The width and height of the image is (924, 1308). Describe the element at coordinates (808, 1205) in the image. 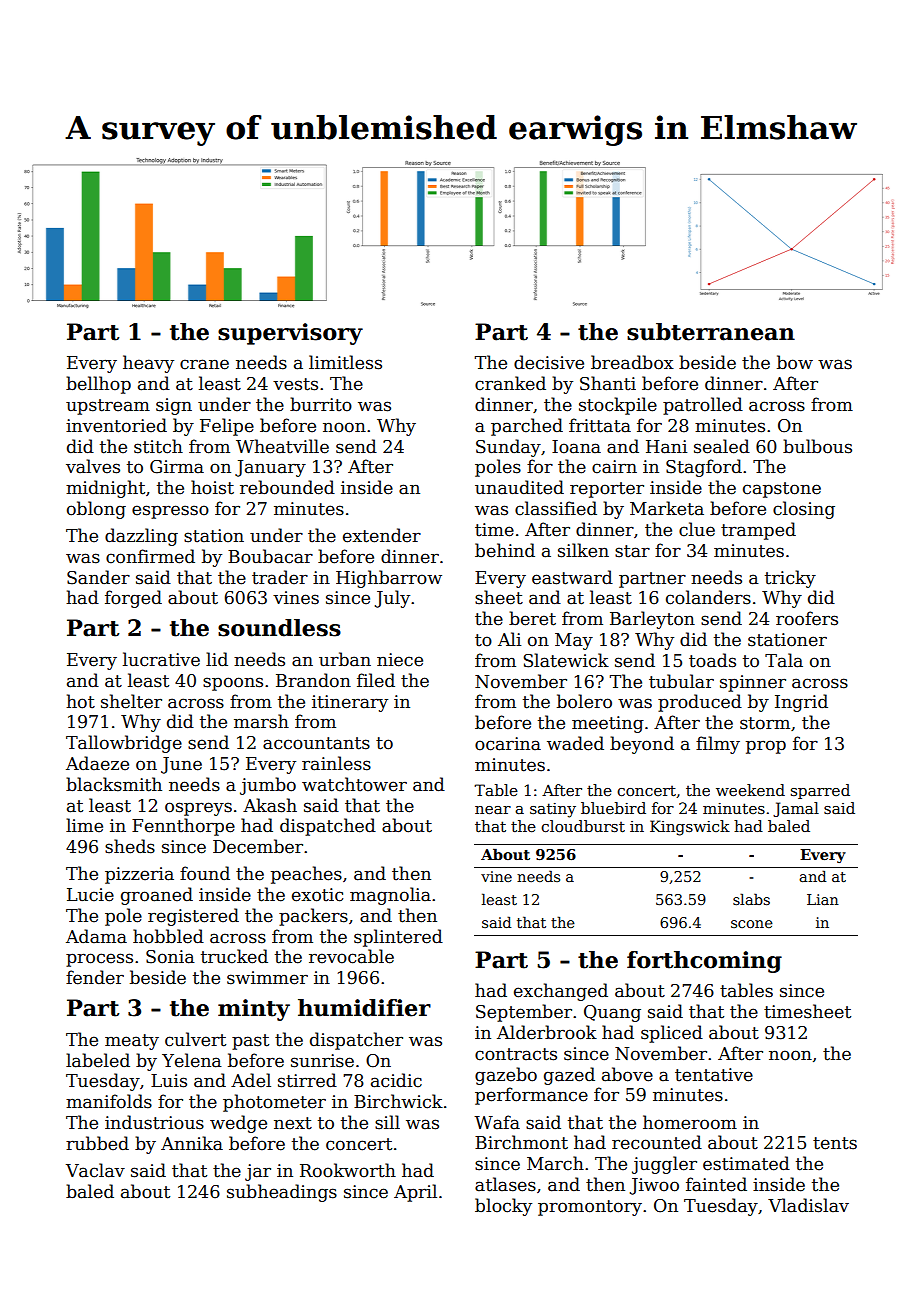

I see `Vladislav` at that location.
